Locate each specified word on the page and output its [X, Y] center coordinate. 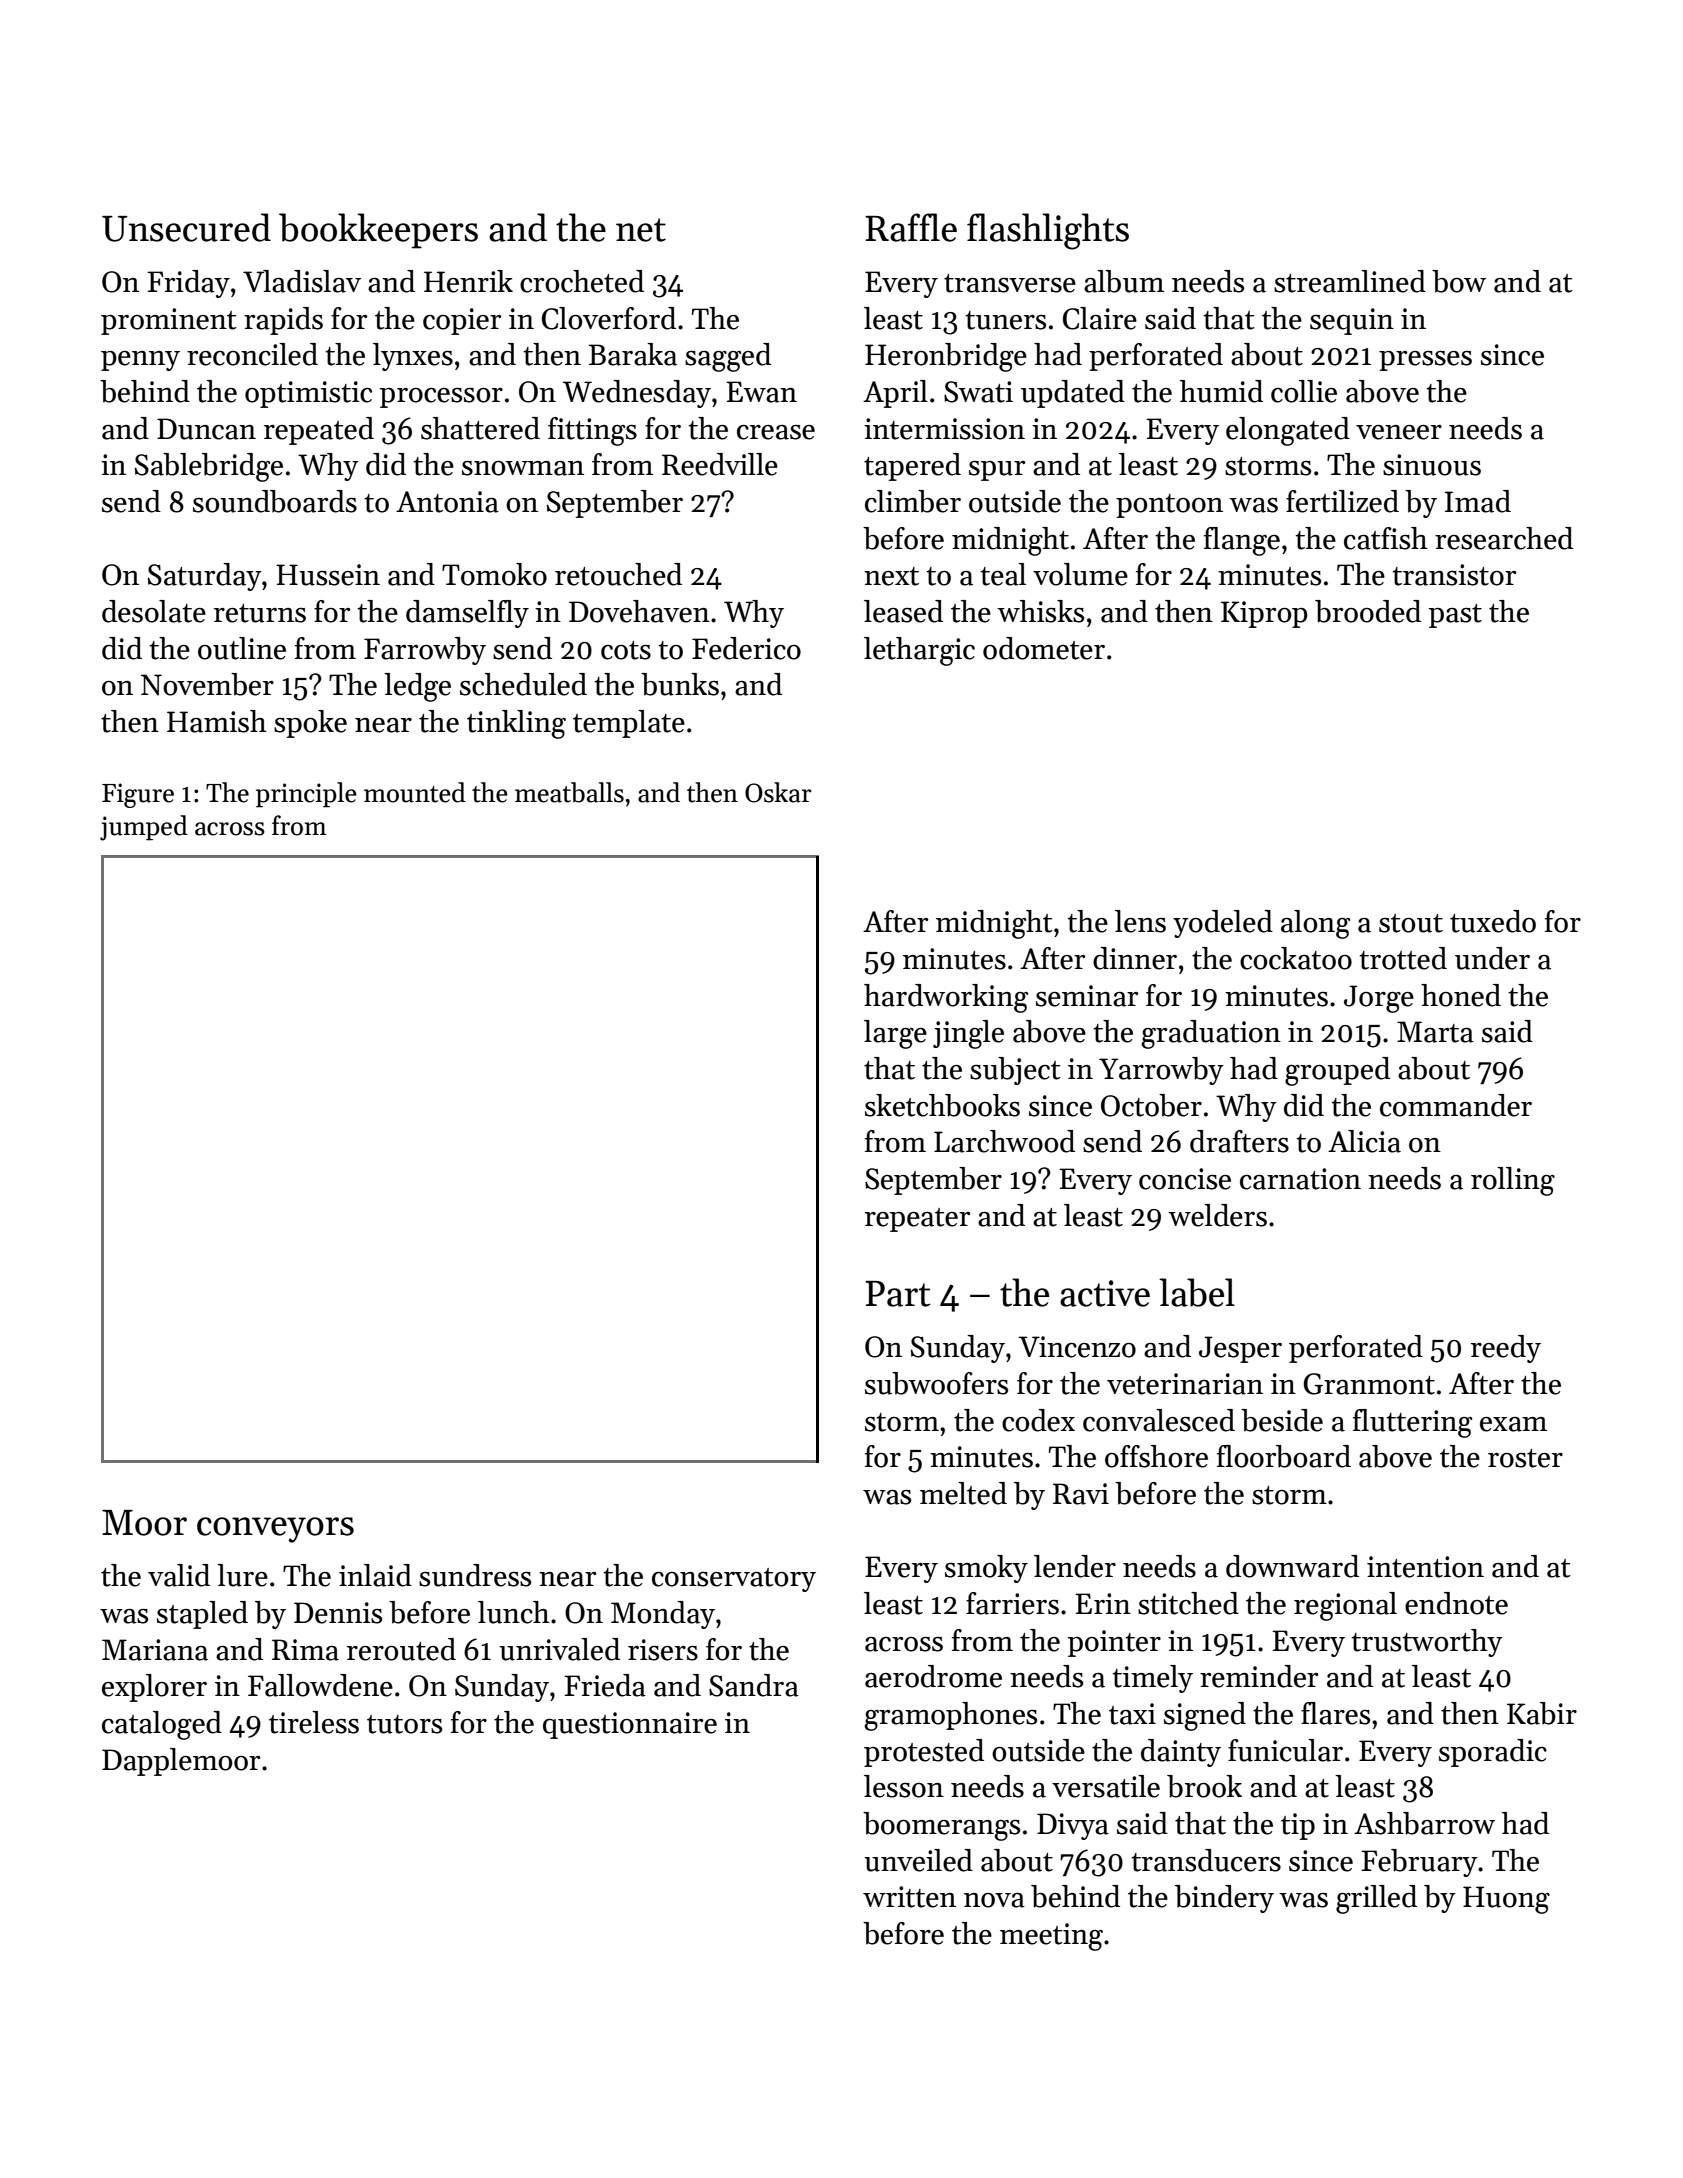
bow [1459, 281]
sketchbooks [942, 1105]
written [909, 1897]
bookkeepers [378, 231]
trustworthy [1427, 1643]
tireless [314, 1722]
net [641, 230]
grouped [1337, 1071]
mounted [415, 792]
